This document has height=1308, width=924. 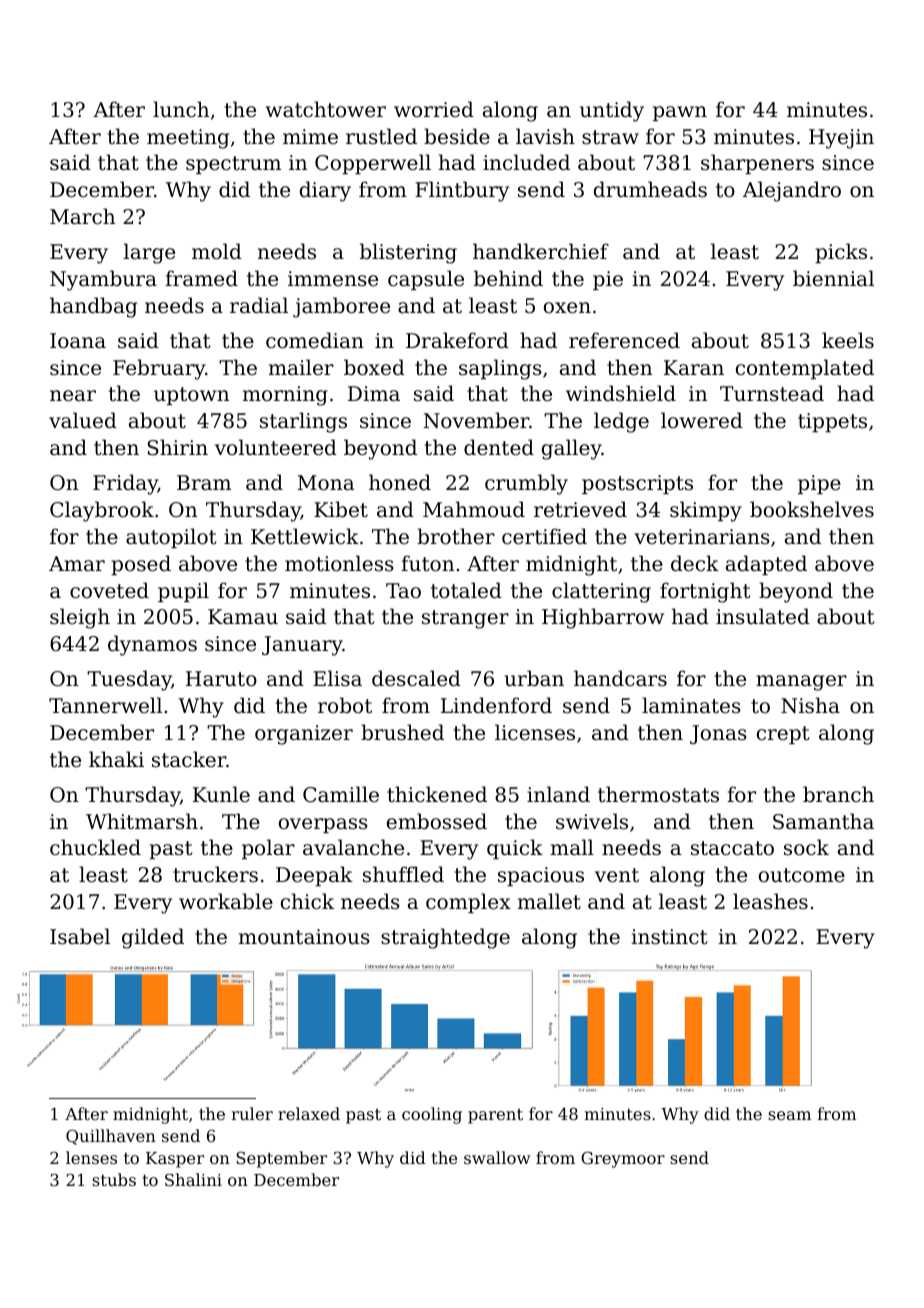 I want to click on untidy, so click(x=612, y=111).
